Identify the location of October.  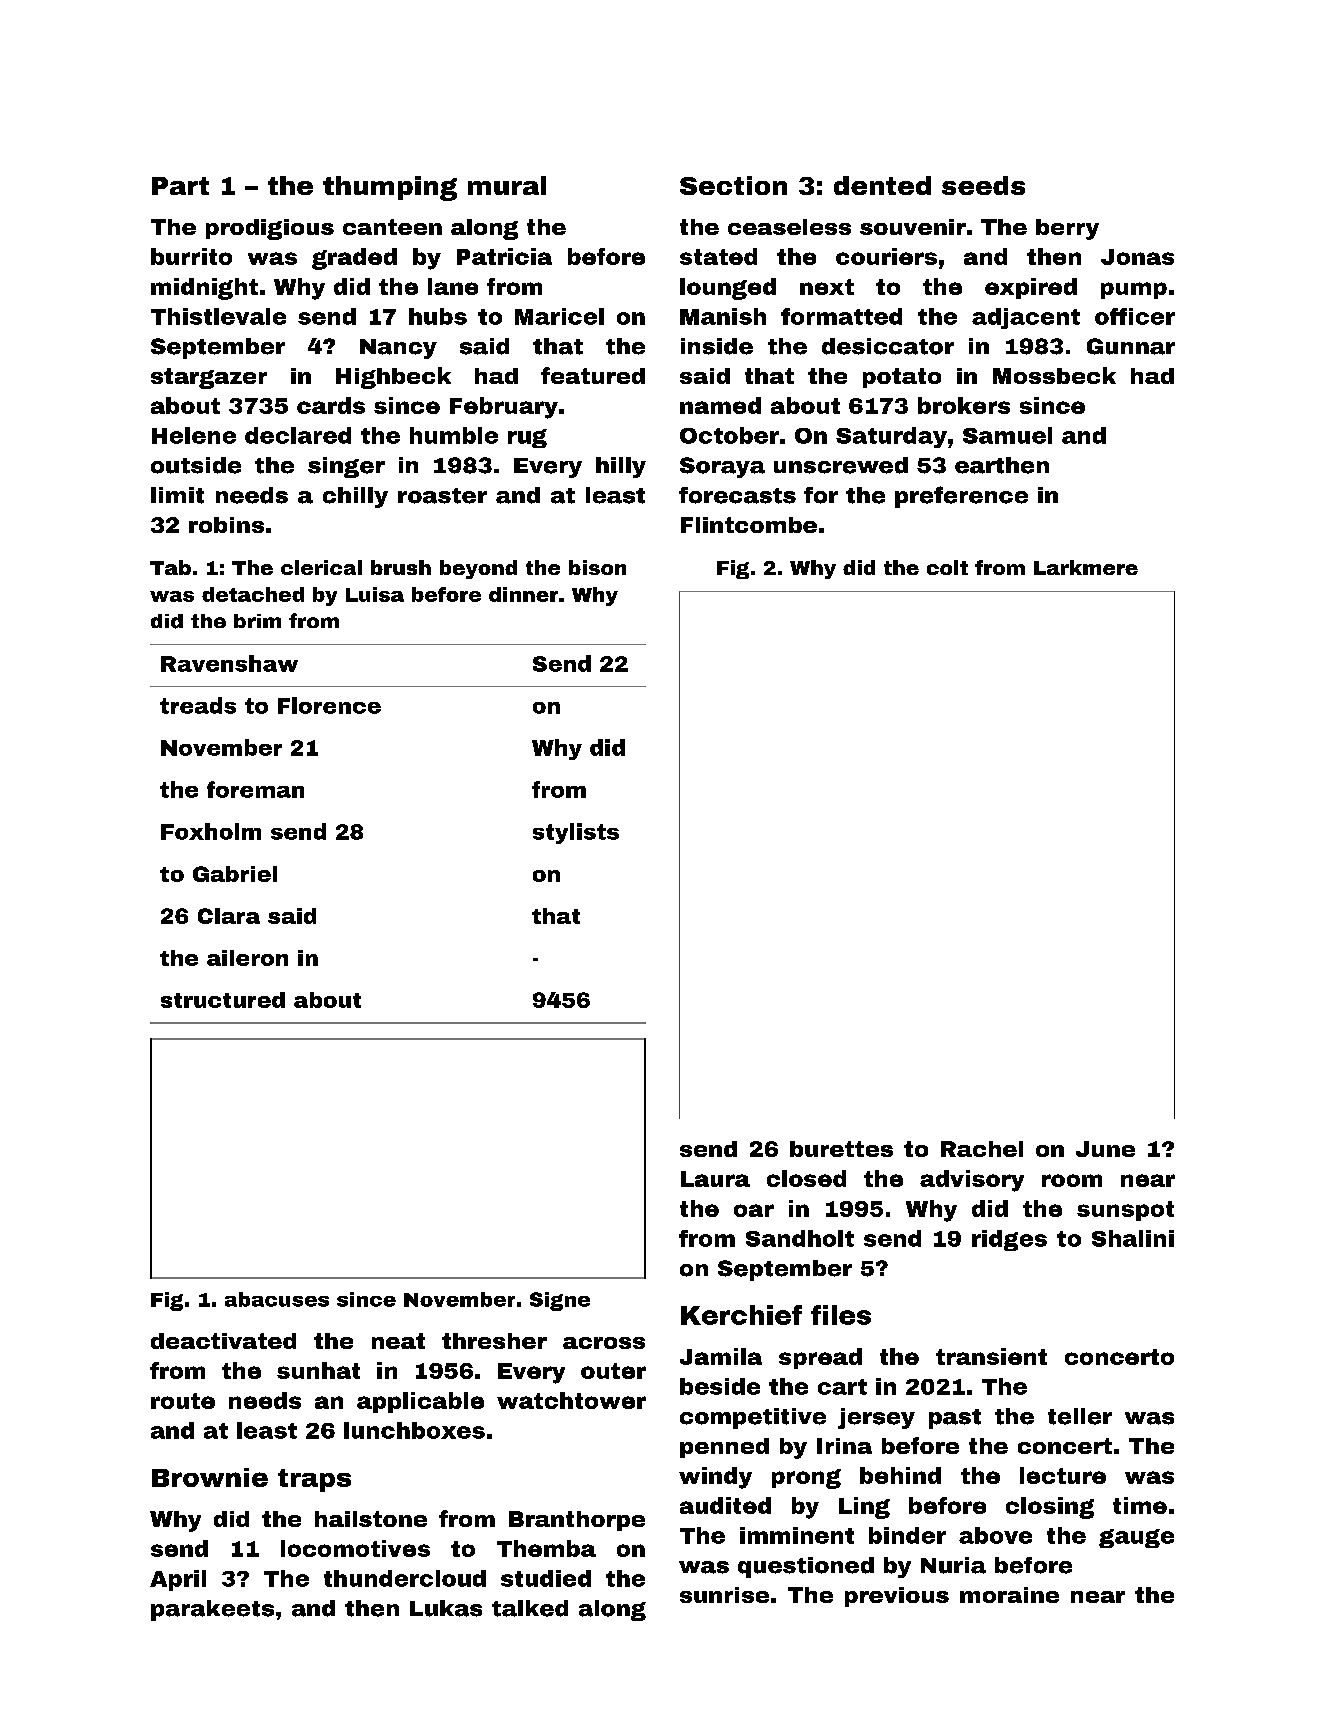
(729, 435).
